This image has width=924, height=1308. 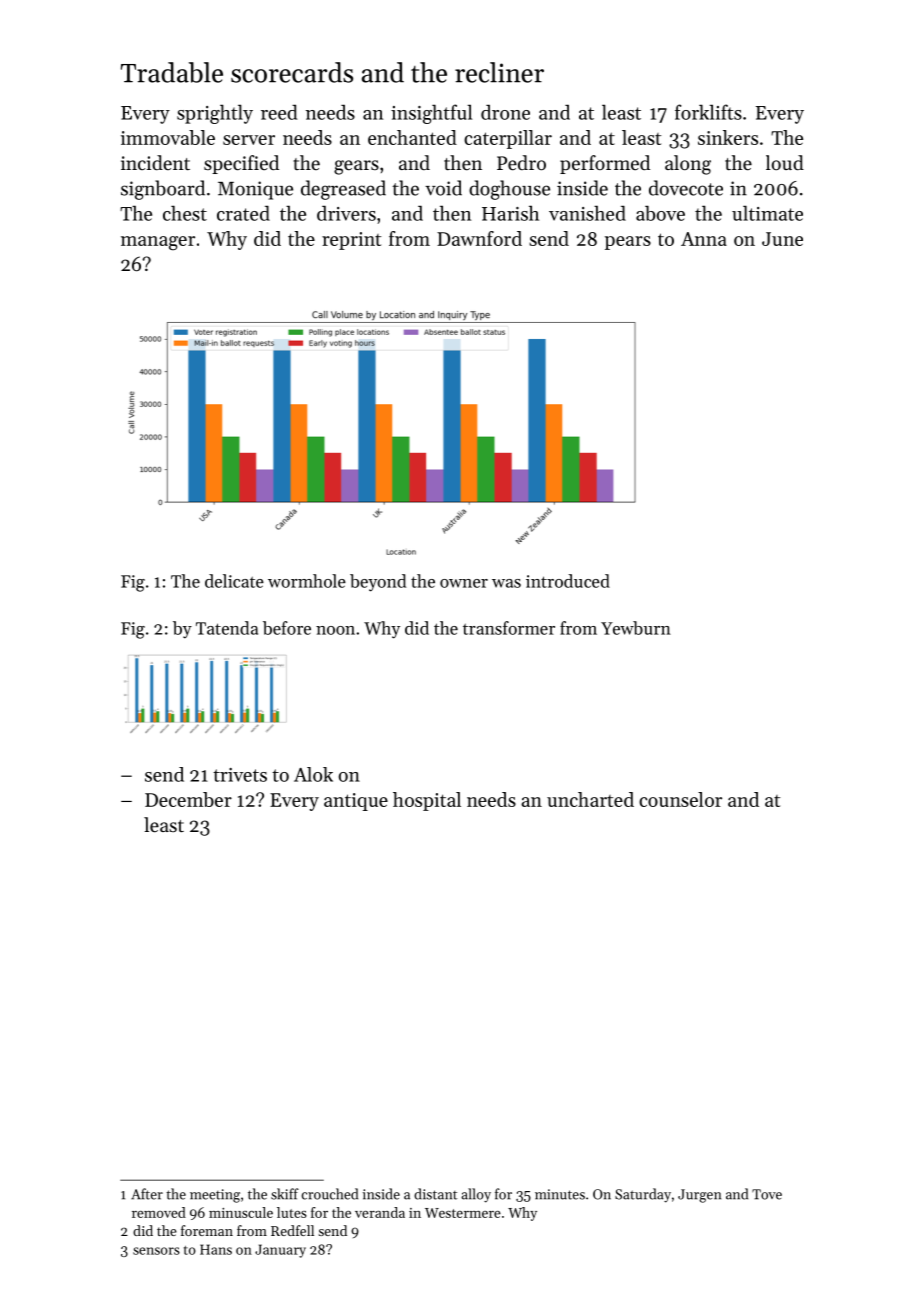 I want to click on Dawnford, so click(x=479, y=238).
